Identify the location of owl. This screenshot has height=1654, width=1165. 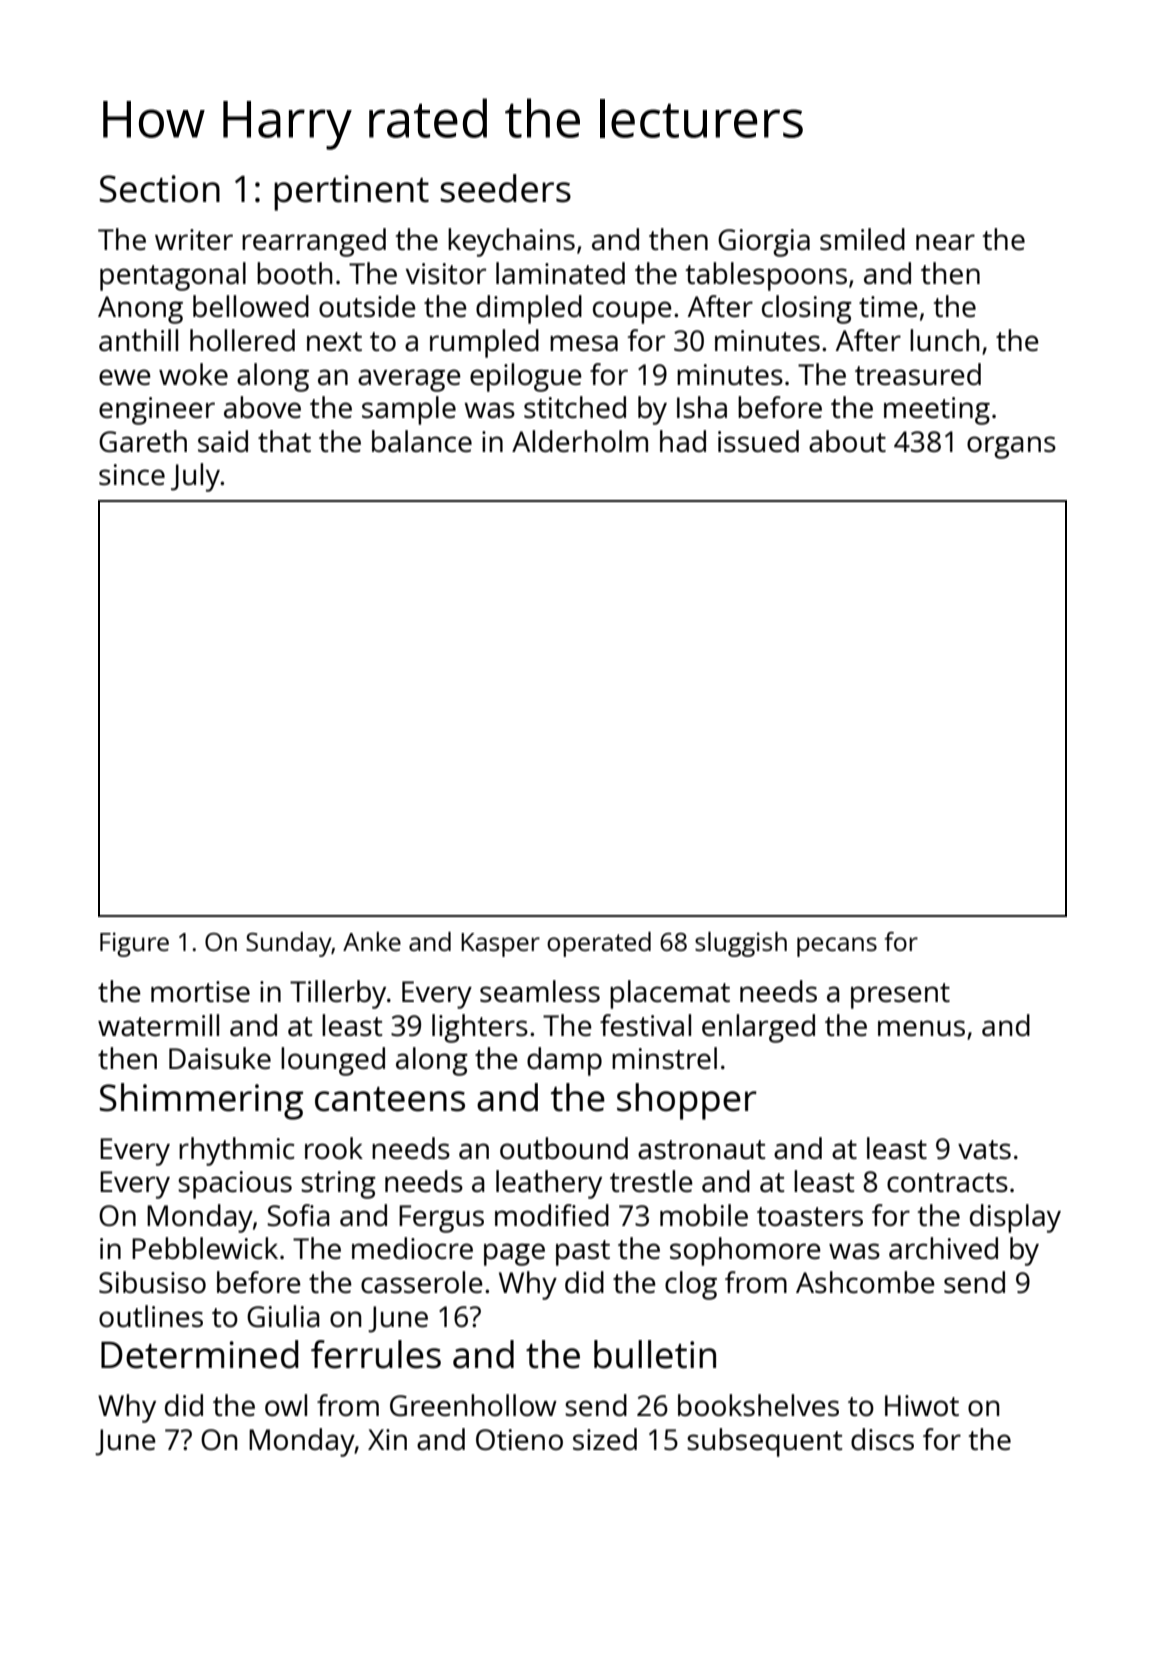
(286, 1405).
